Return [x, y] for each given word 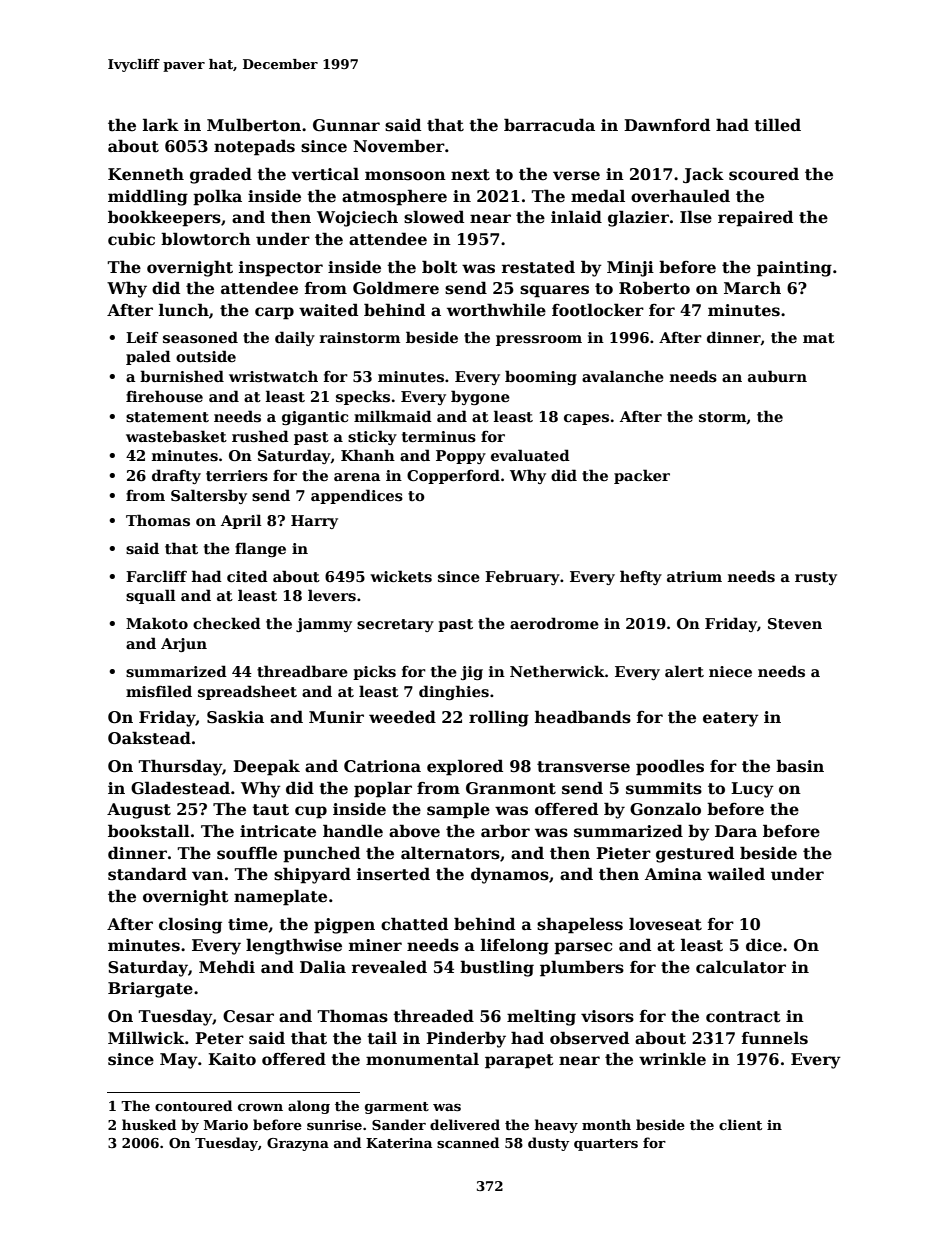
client [740, 1124]
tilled [777, 125]
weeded [402, 717]
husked [149, 1124]
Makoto [157, 623]
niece [730, 671]
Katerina [399, 1143]
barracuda [549, 125]
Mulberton [254, 125]
